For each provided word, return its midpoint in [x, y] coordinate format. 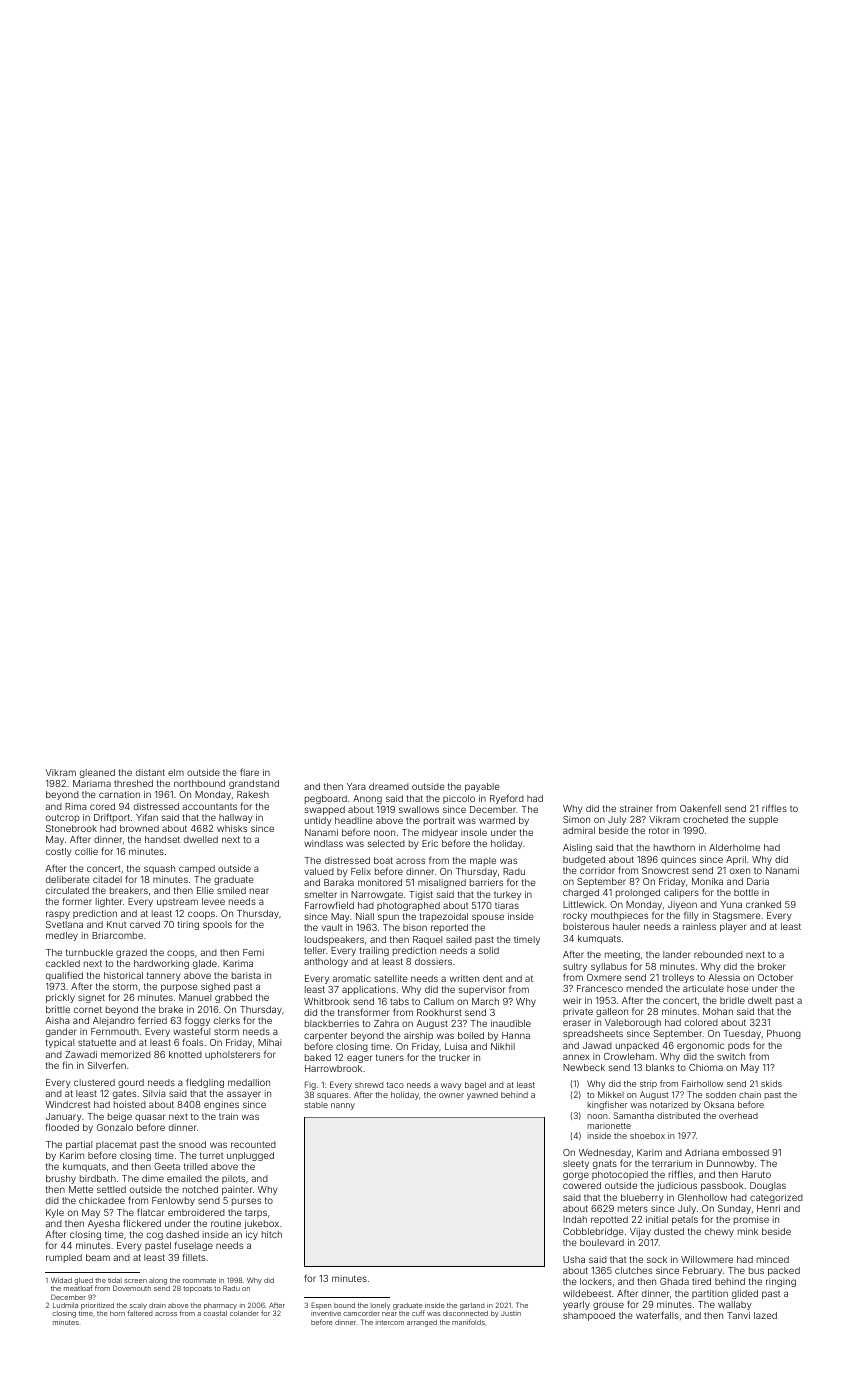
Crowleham [629, 1056]
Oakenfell [700, 808]
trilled [196, 1166]
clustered [94, 1082]
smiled [231, 890]
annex [576, 1057]
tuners [390, 1057]
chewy [719, 1232]
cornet [88, 1009]
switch [731, 1056]
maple [483, 861]
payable [482, 787]
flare [249, 772]
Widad [61, 1280]
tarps [256, 1214]
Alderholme [734, 847]
